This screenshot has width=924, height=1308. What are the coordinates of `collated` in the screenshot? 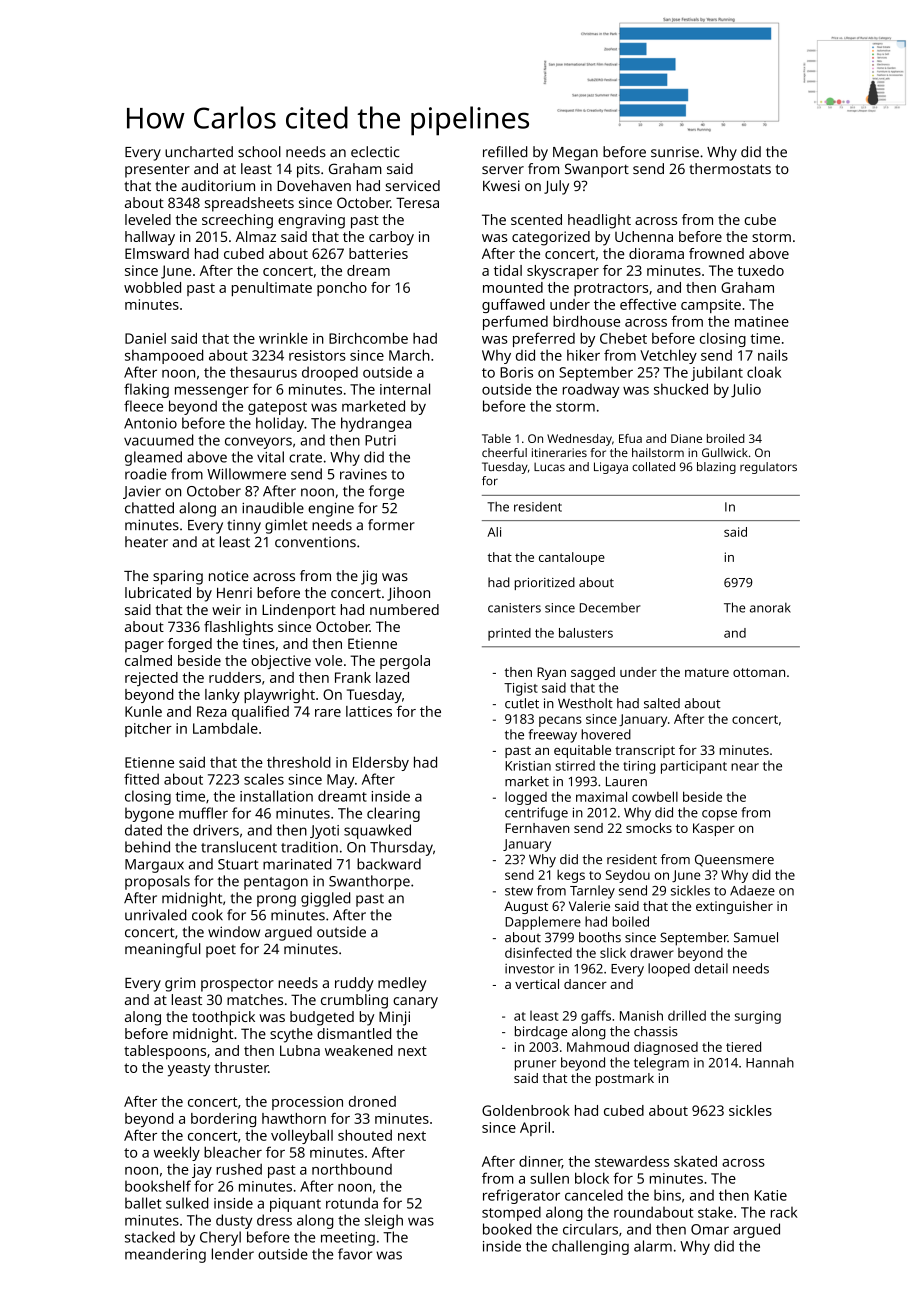 It's located at (653, 466).
